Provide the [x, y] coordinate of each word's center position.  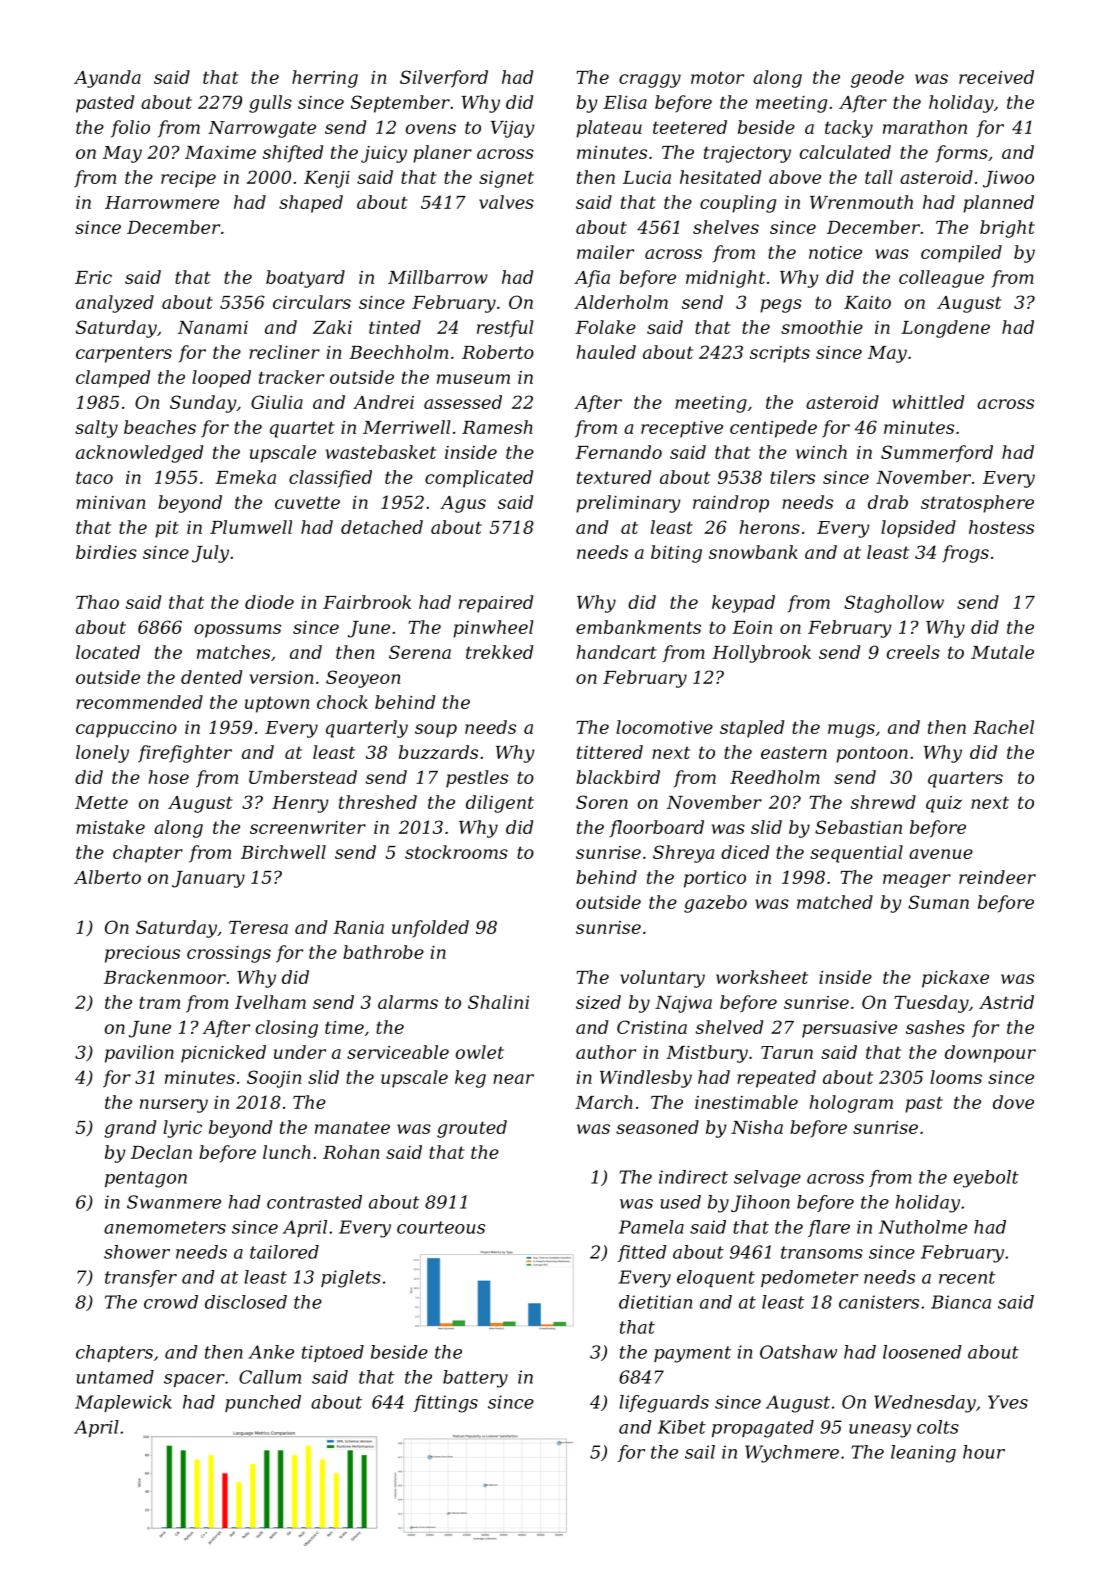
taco [94, 477]
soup [436, 731]
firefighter [185, 754]
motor [717, 77]
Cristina [652, 1027]
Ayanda [107, 79]
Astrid [1006, 1002]
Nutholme [923, 1227]
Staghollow [894, 604]
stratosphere [977, 504]
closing [287, 1029]
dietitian [655, 1302]
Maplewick [123, 1403]
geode [877, 79]
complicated [479, 479]
